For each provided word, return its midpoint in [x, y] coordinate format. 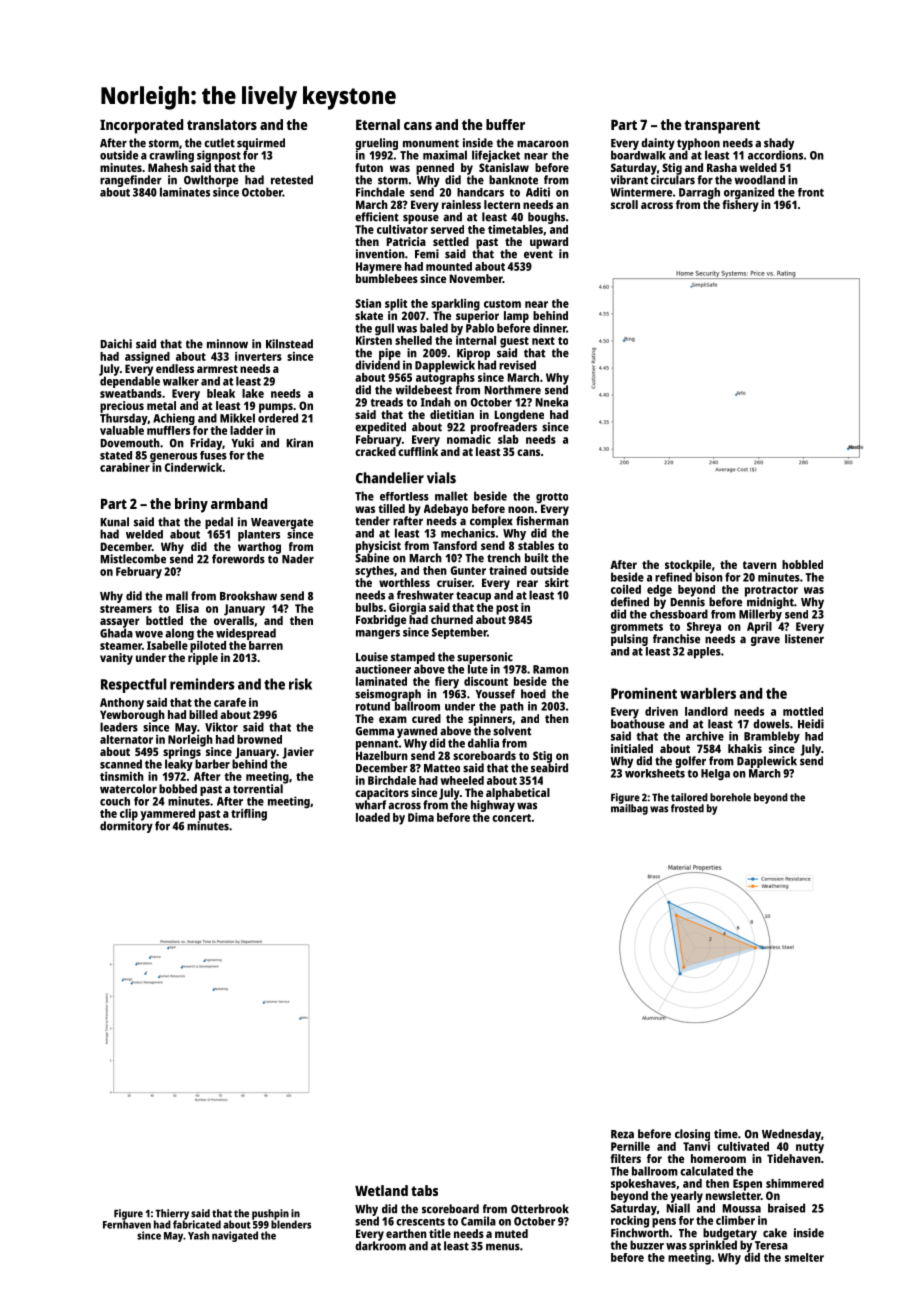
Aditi [538, 192]
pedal [219, 523]
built [536, 558]
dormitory [126, 827]
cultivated [743, 1146]
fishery [740, 206]
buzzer [647, 1245]
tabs [424, 1190]
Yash [198, 1235]
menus [503, 1247]
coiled [626, 589]
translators [222, 124]
